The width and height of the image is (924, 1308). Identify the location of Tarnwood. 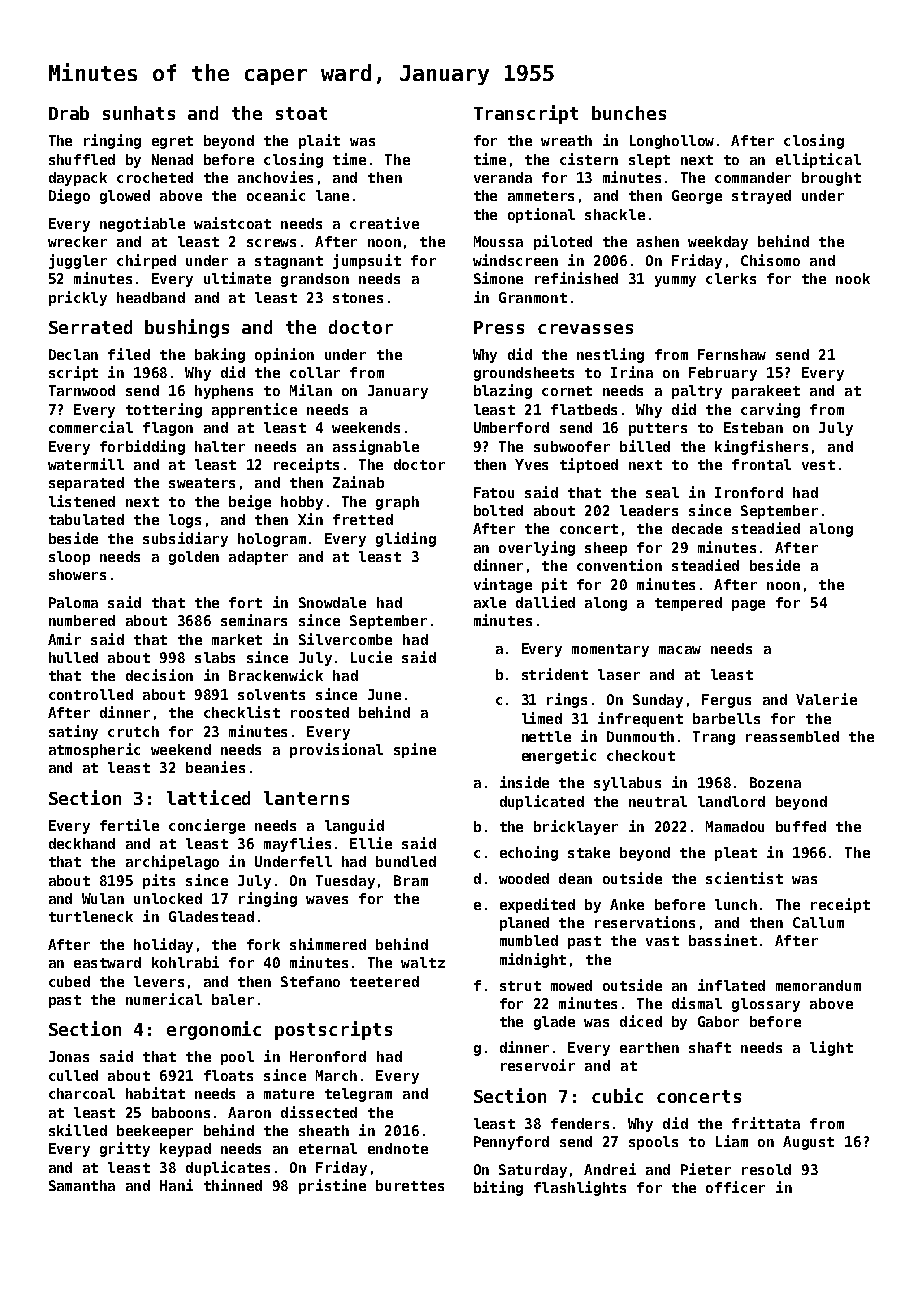
(82, 390).
